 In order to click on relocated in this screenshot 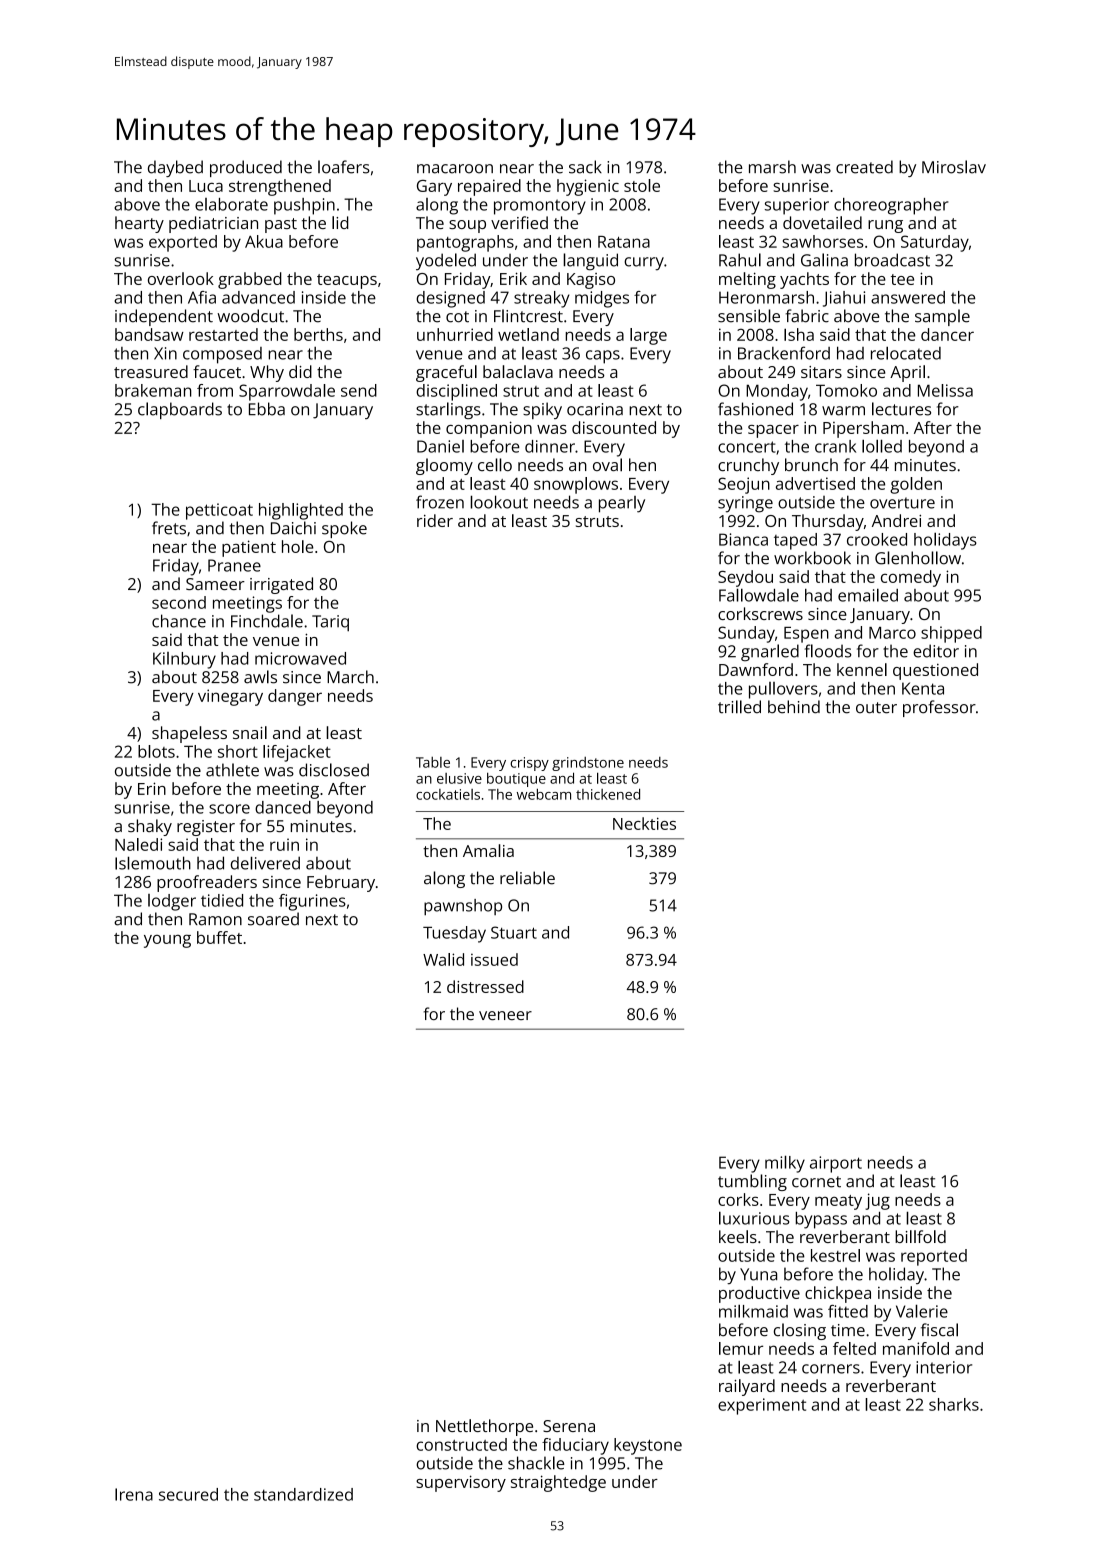, I will do `click(906, 353)`.
